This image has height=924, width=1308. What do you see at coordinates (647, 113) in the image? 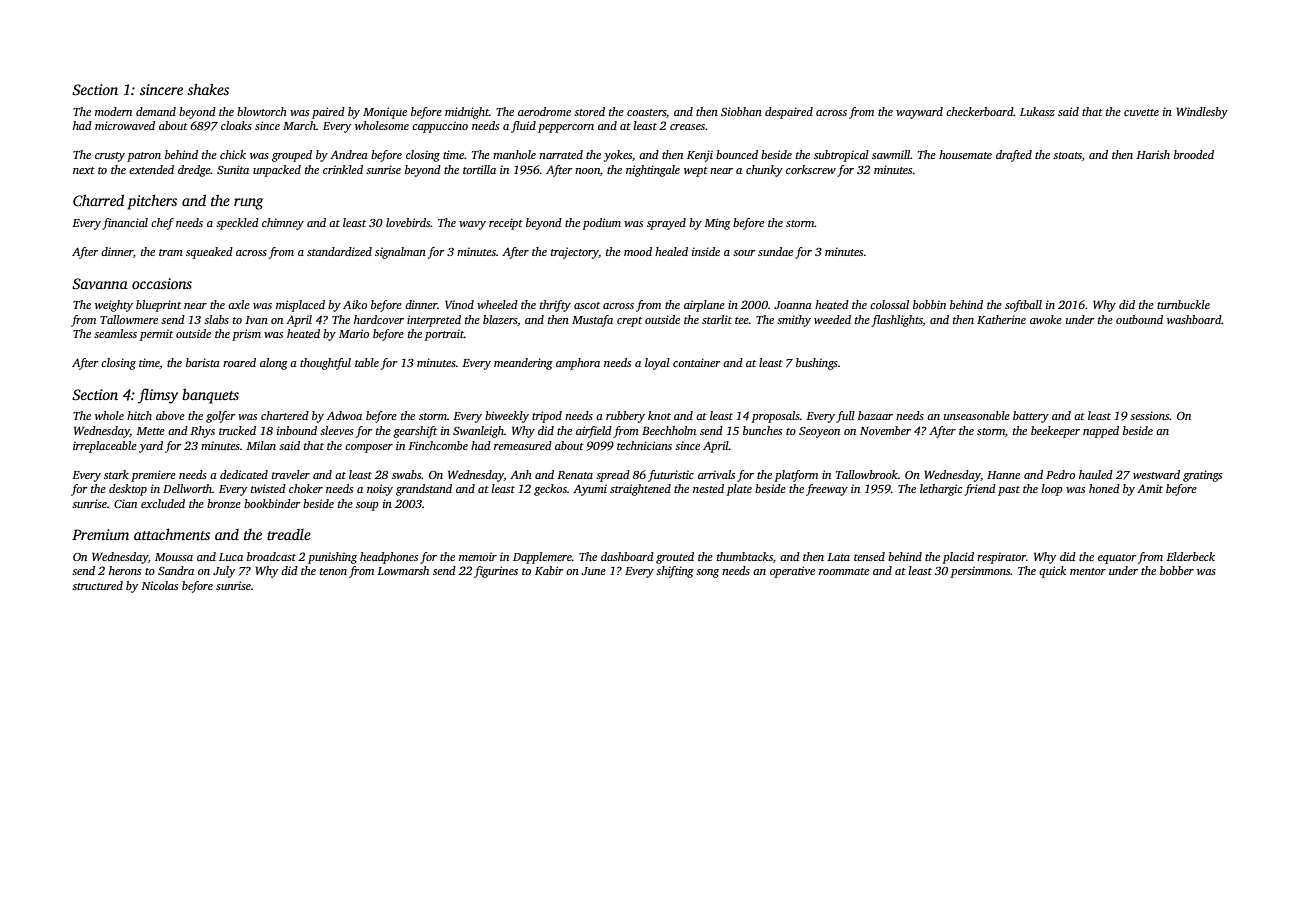
I see `coasters` at bounding box center [647, 113].
